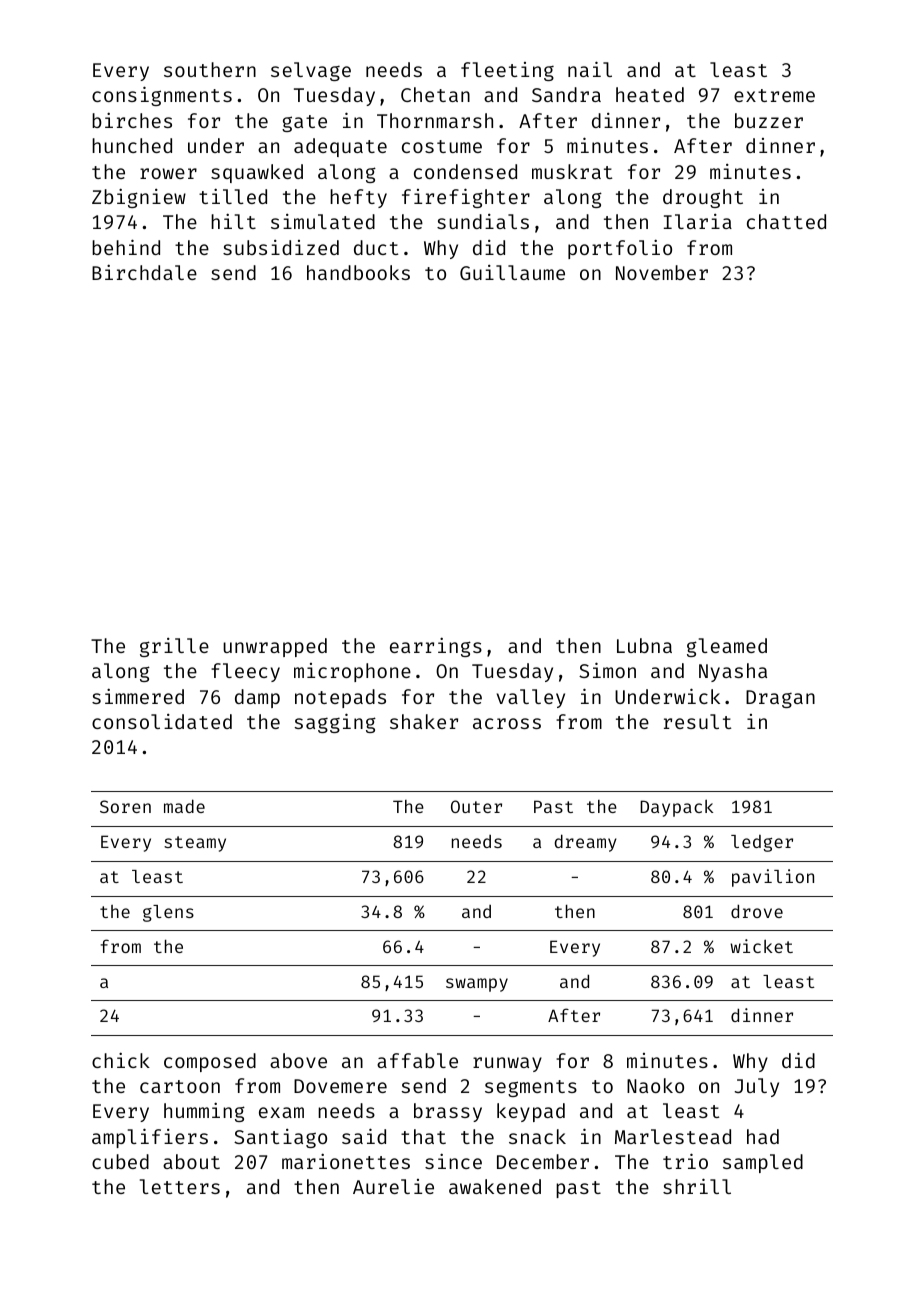  What do you see at coordinates (676, 808) in the screenshot?
I see `Daypack` at bounding box center [676, 808].
